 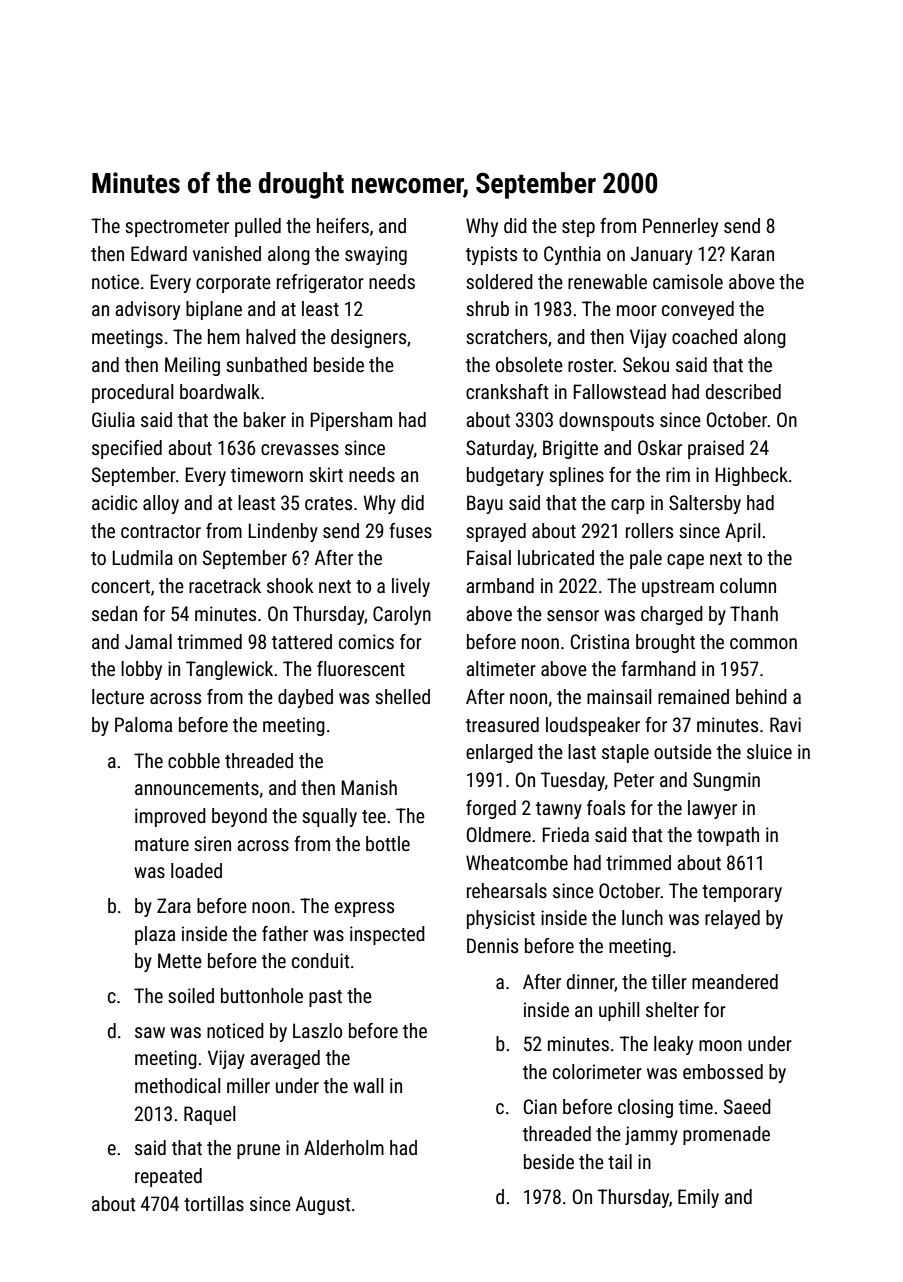 I want to click on Karan, so click(x=752, y=253).
